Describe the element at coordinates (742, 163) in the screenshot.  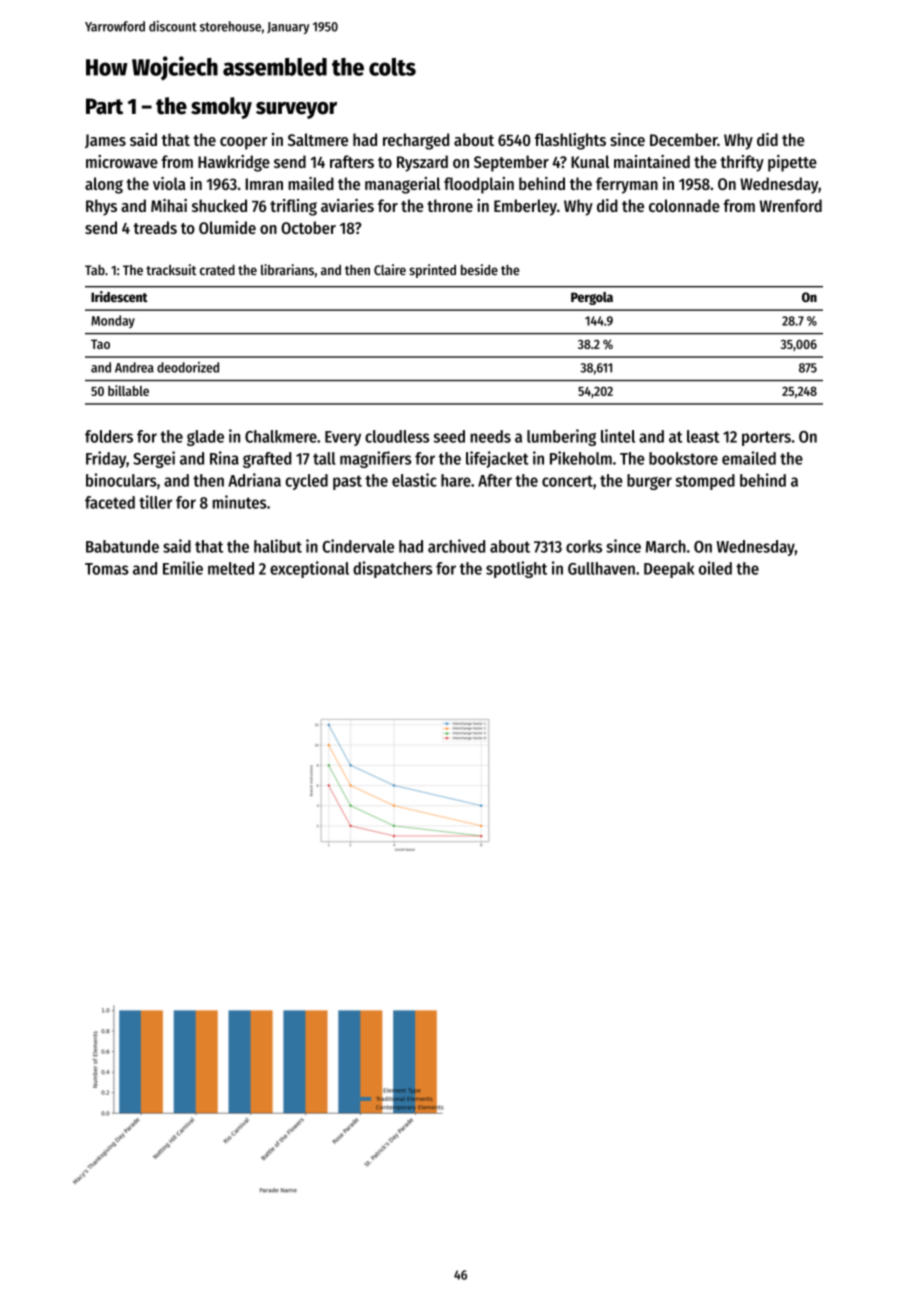
I see `thrifty` at that location.
